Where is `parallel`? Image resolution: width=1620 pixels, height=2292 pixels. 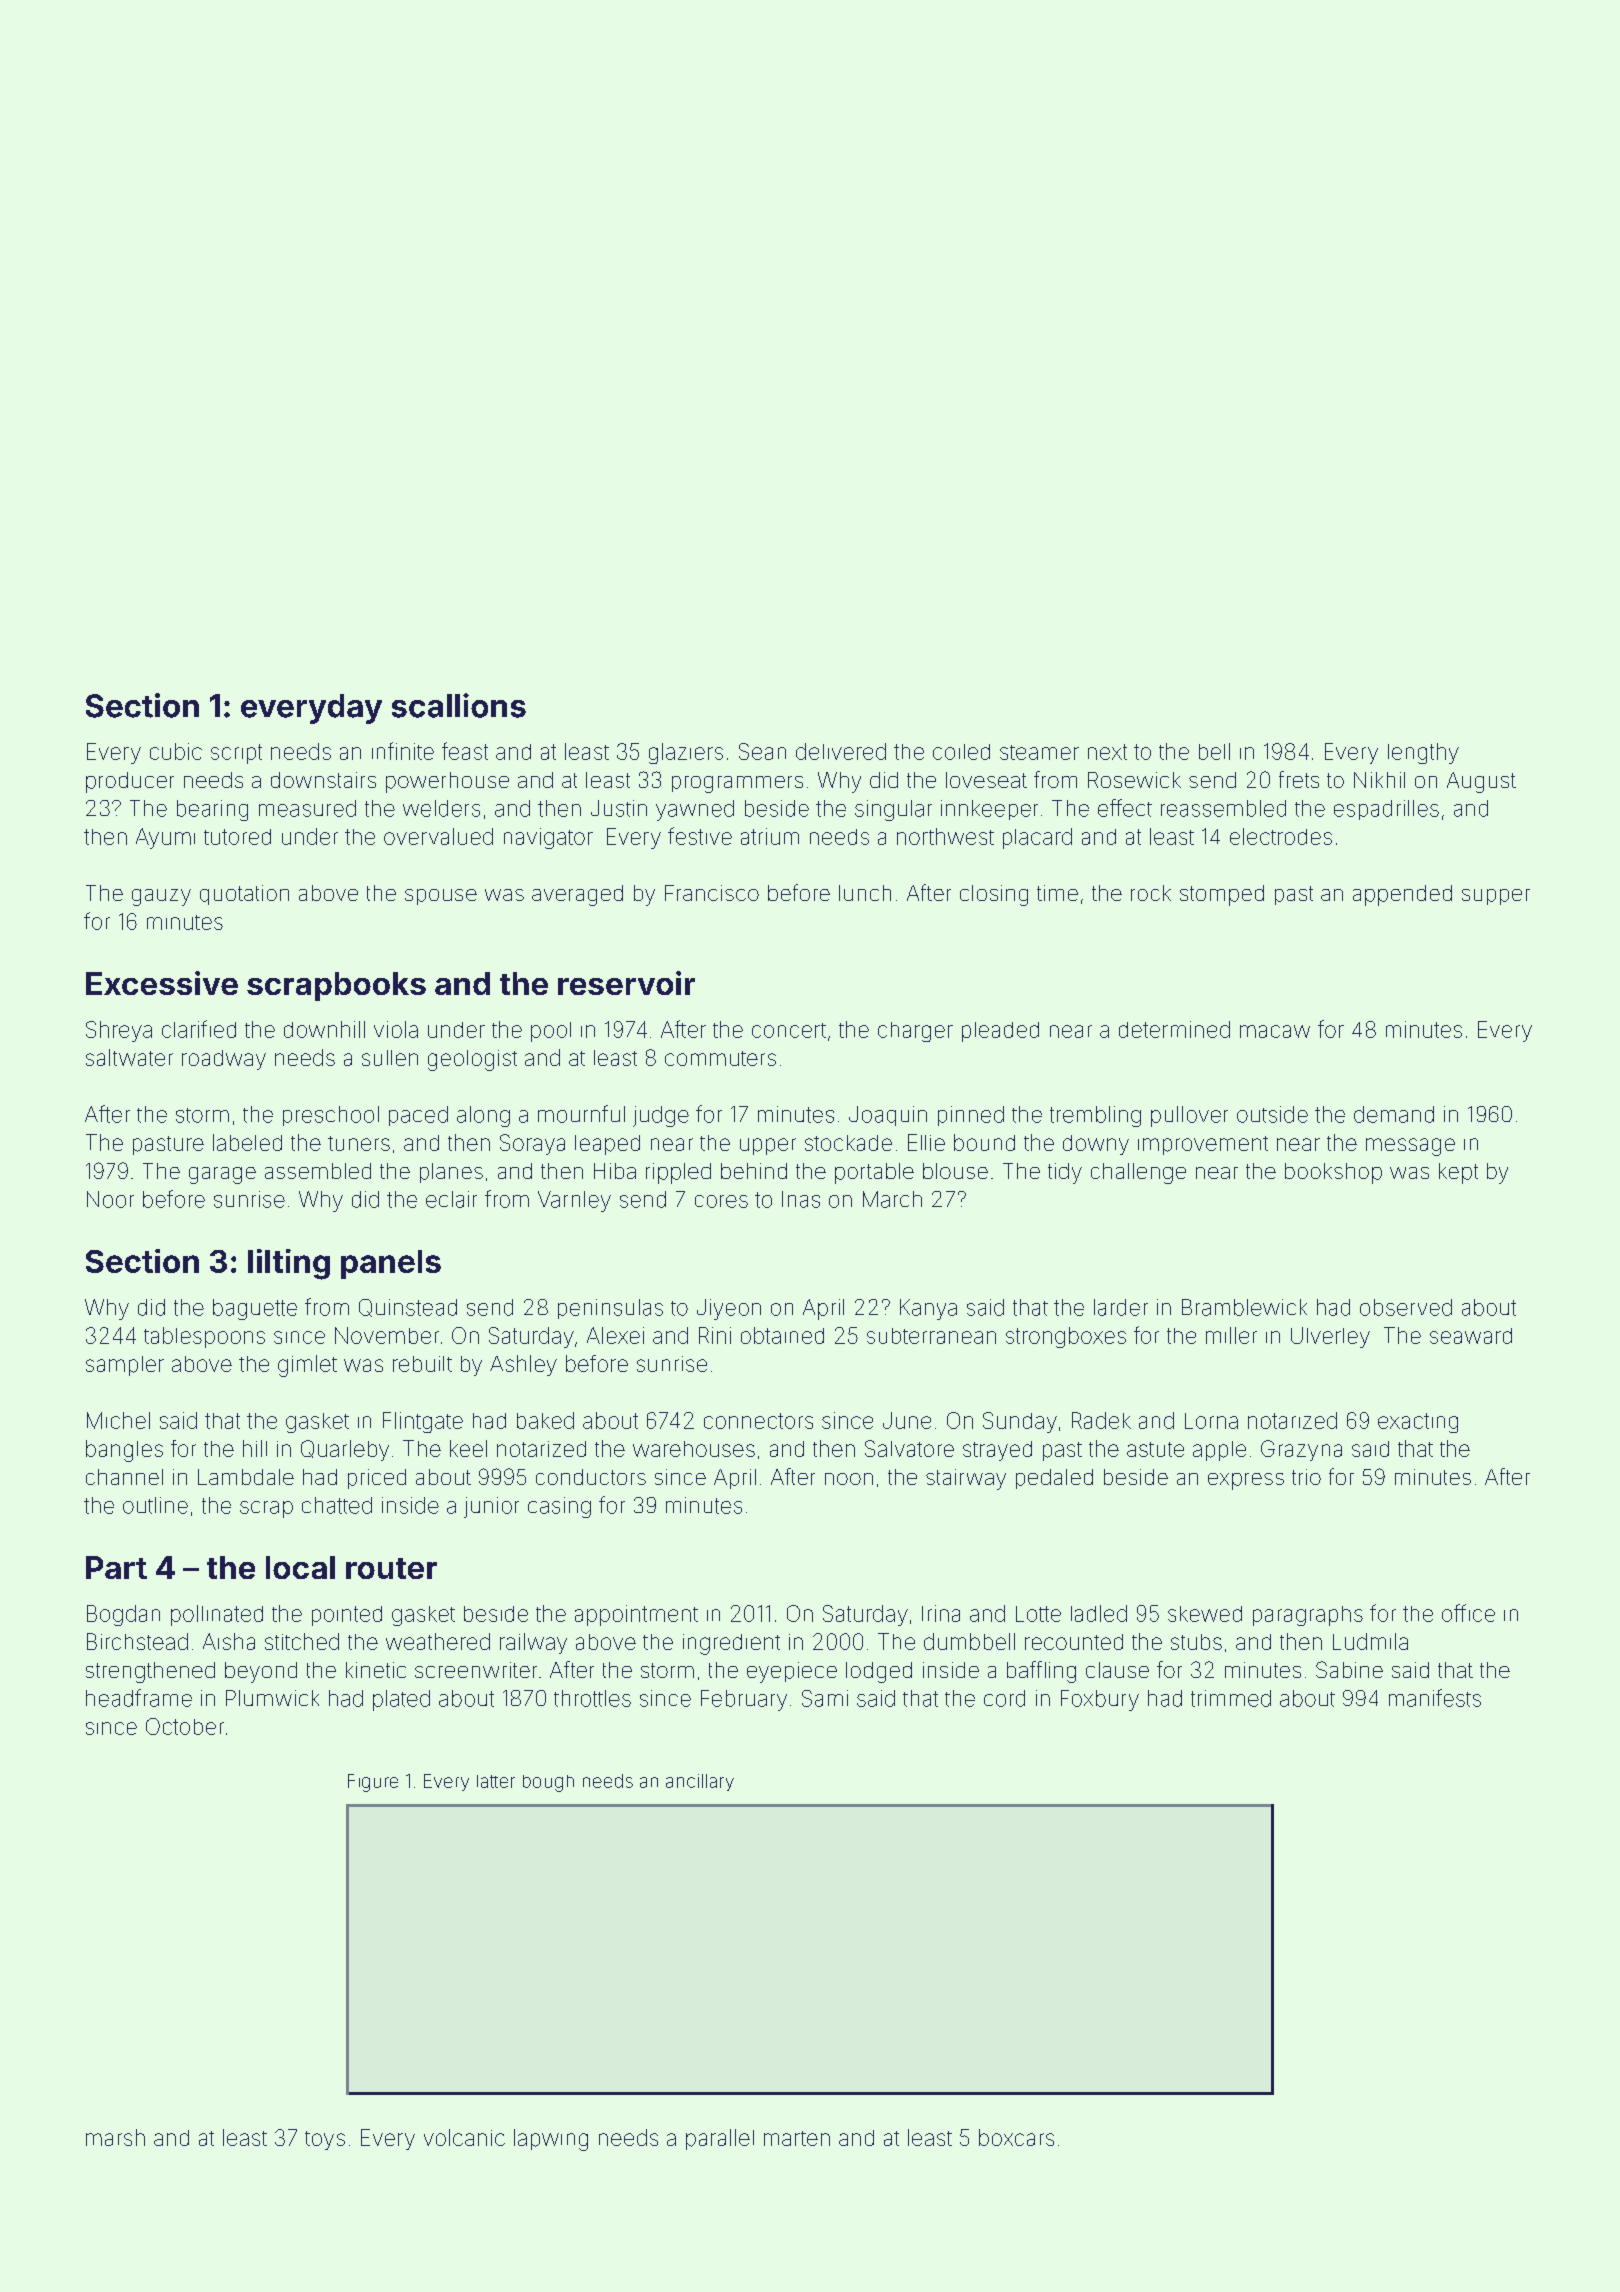 parallel is located at coordinates (720, 2139).
